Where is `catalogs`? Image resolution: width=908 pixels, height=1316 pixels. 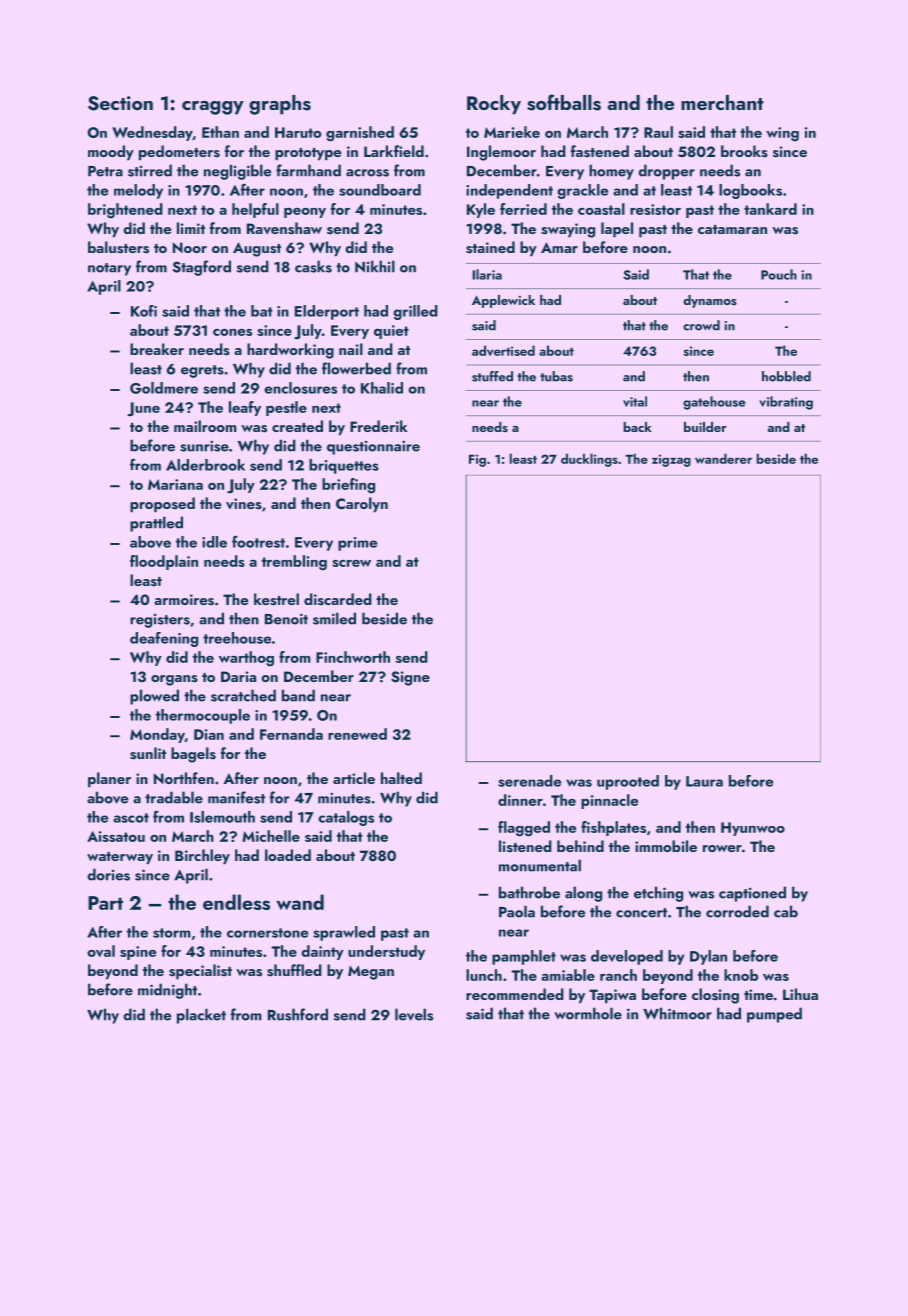 catalogs is located at coordinates (346, 818).
